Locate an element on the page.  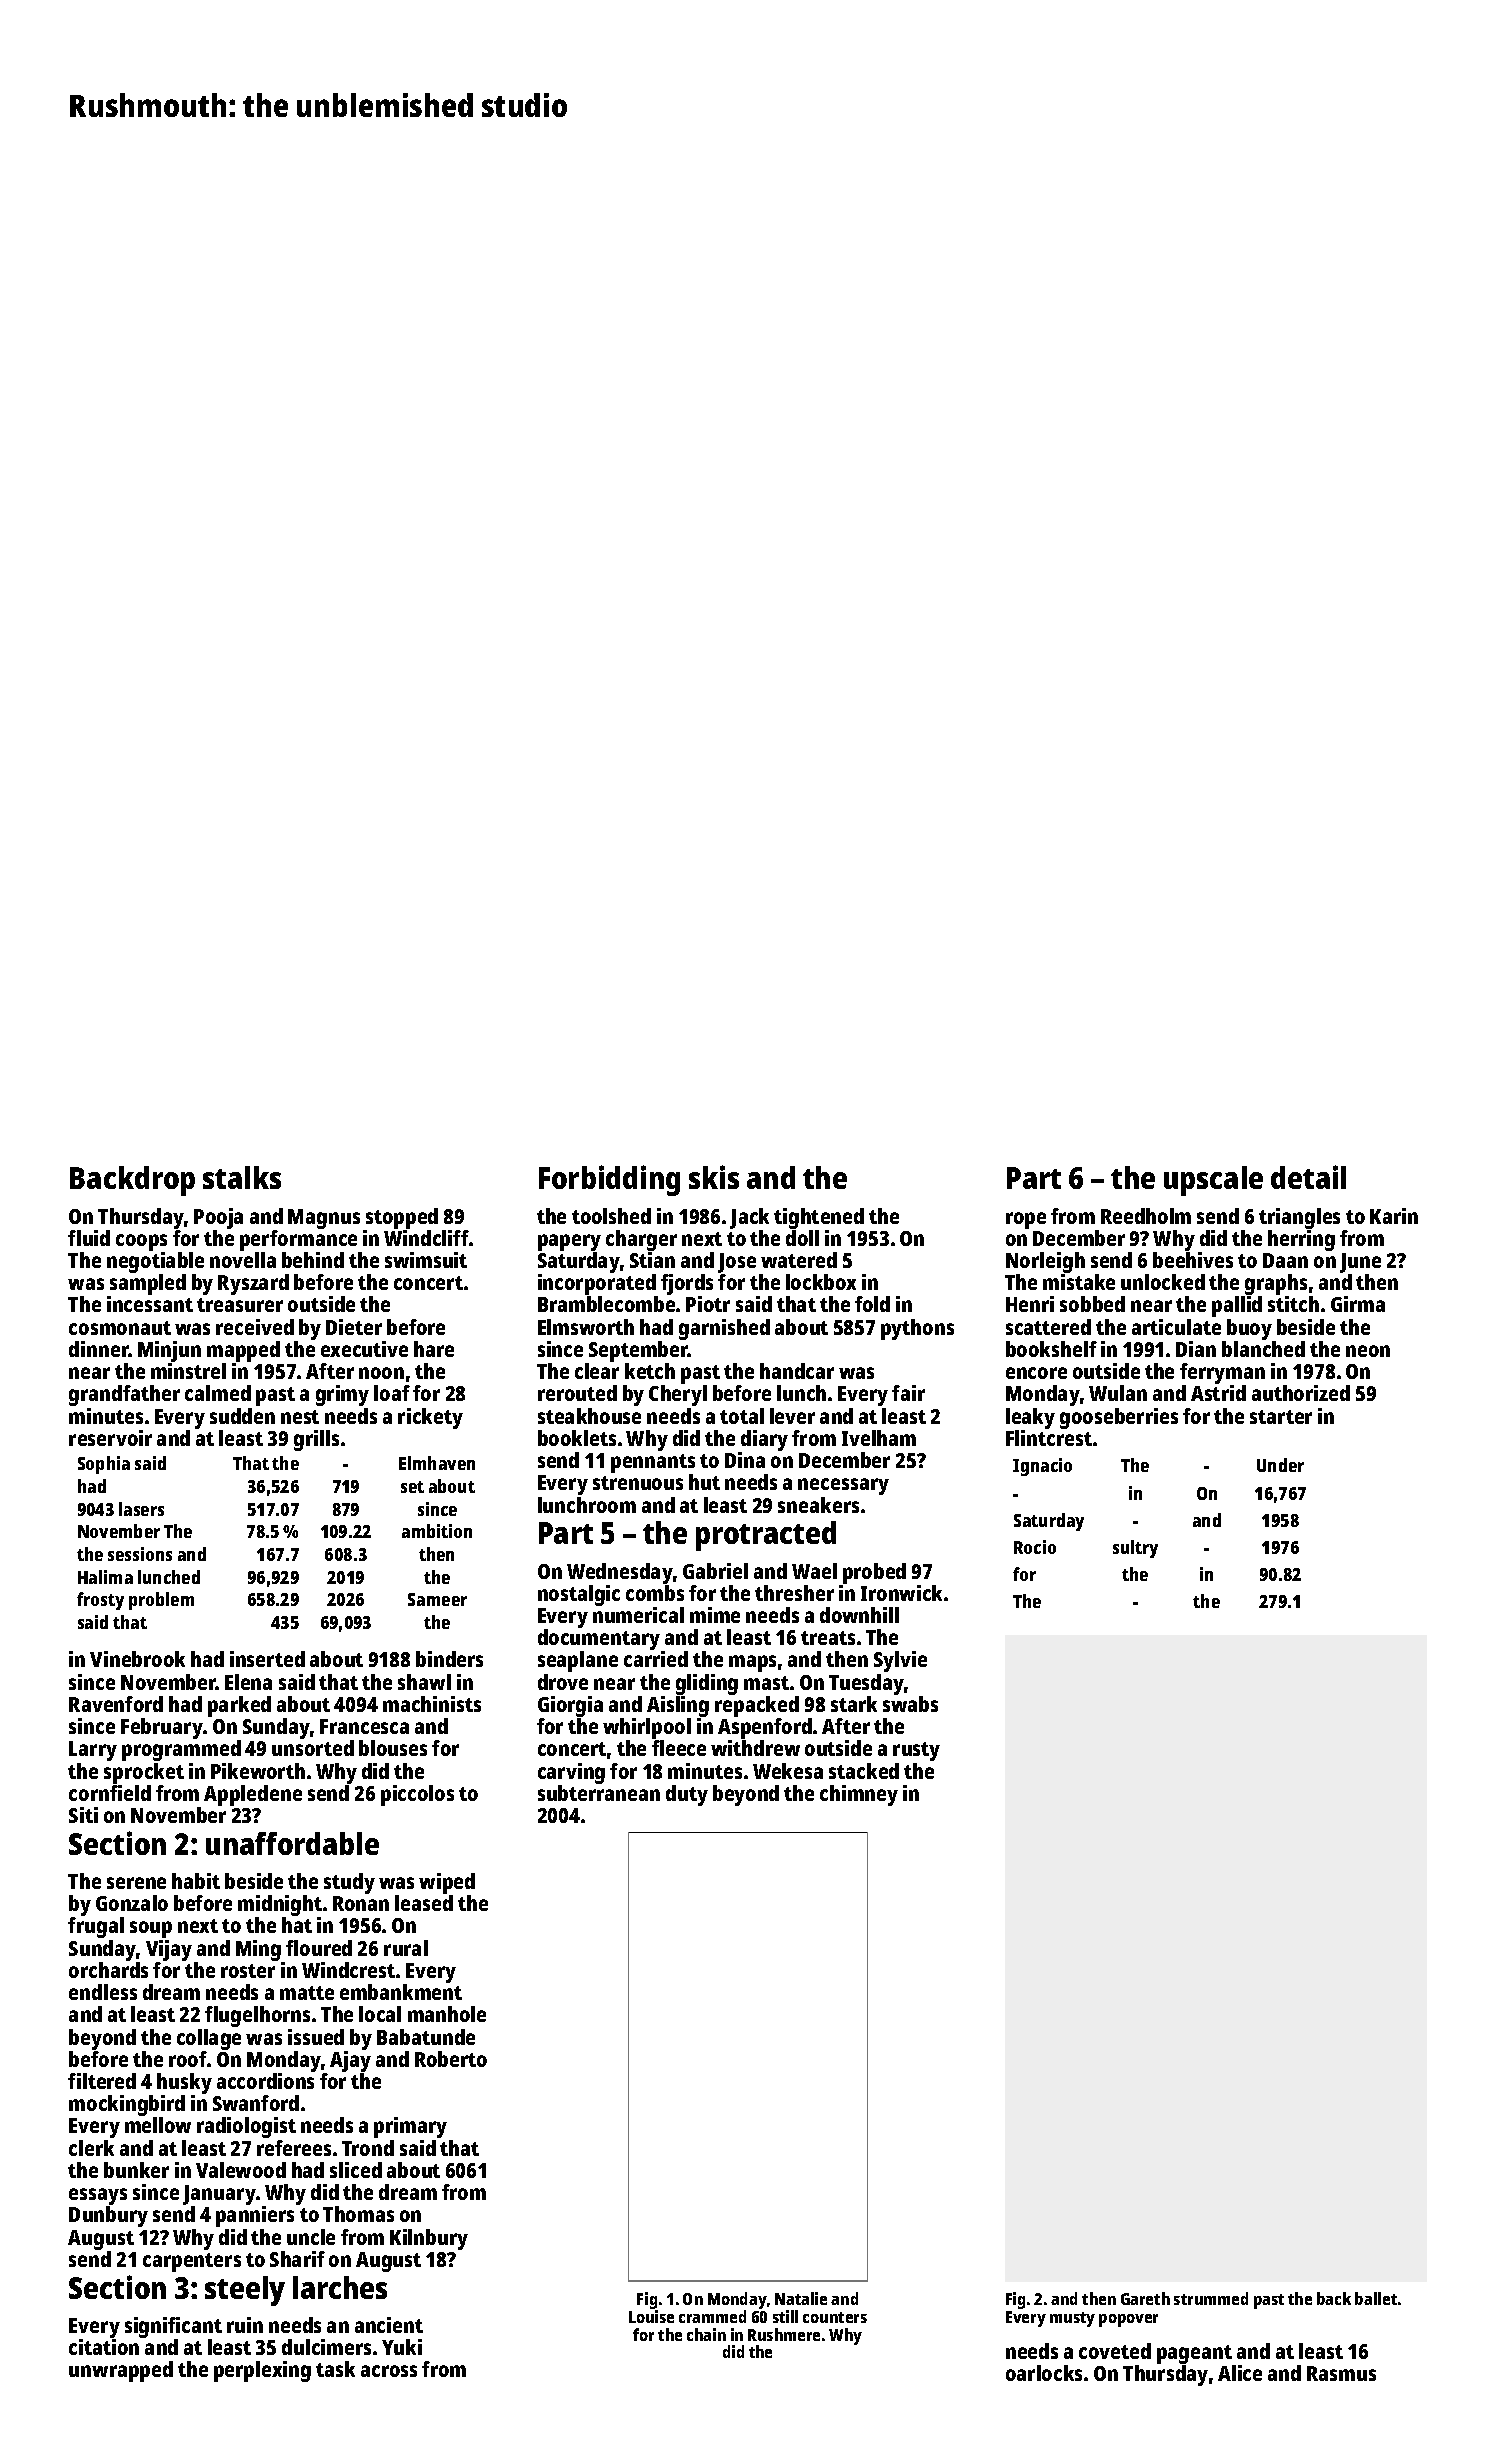
accordions is located at coordinates (265, 2081).
